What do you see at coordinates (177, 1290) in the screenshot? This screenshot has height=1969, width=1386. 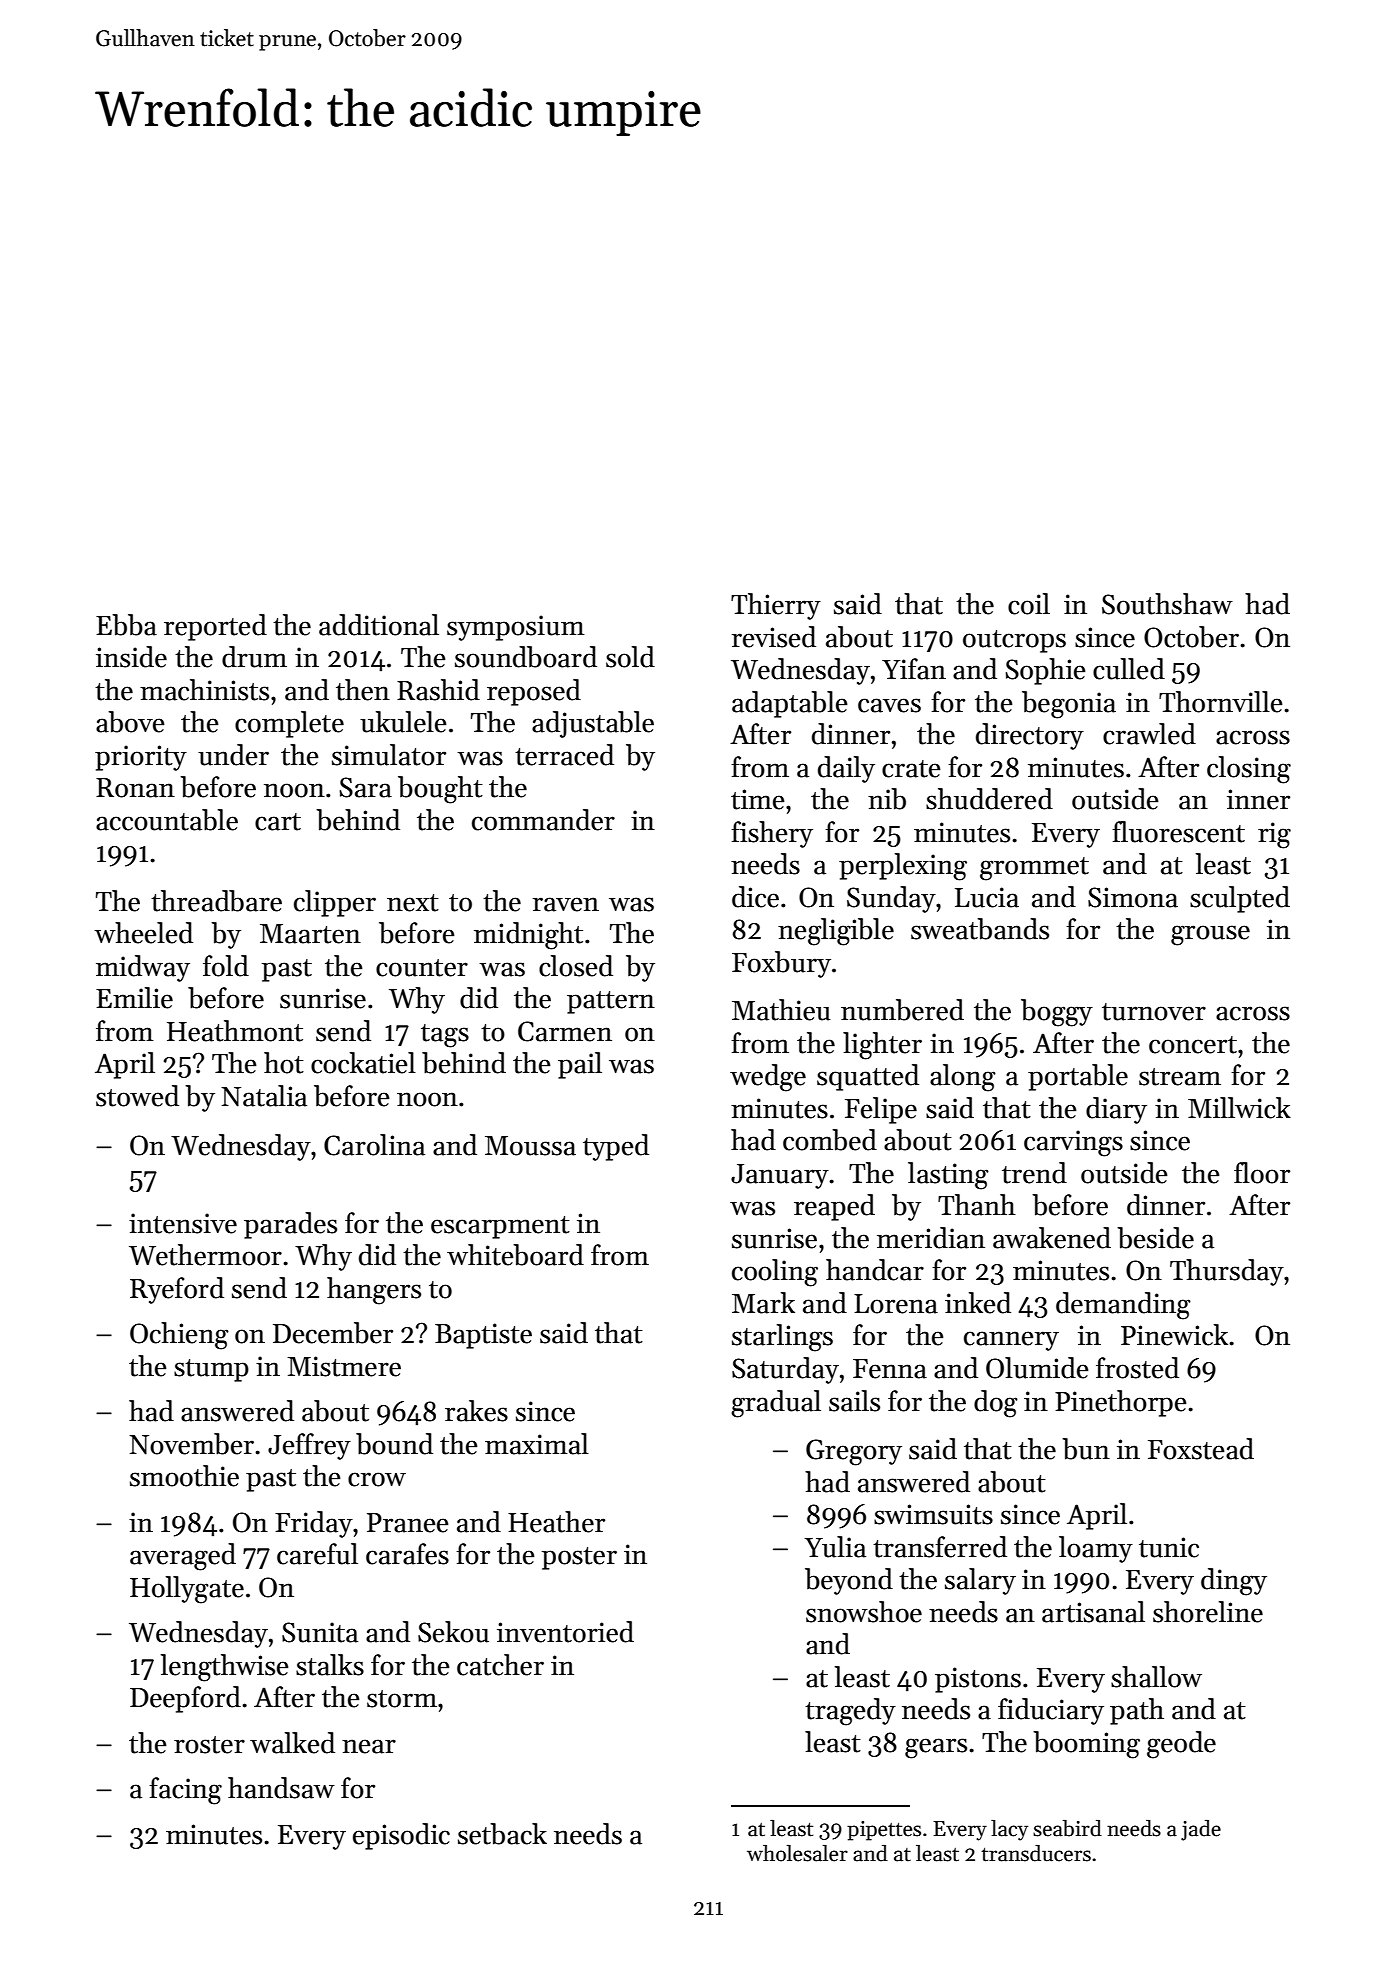 I see `Ryeford` at bounding box center [177, 1290].
